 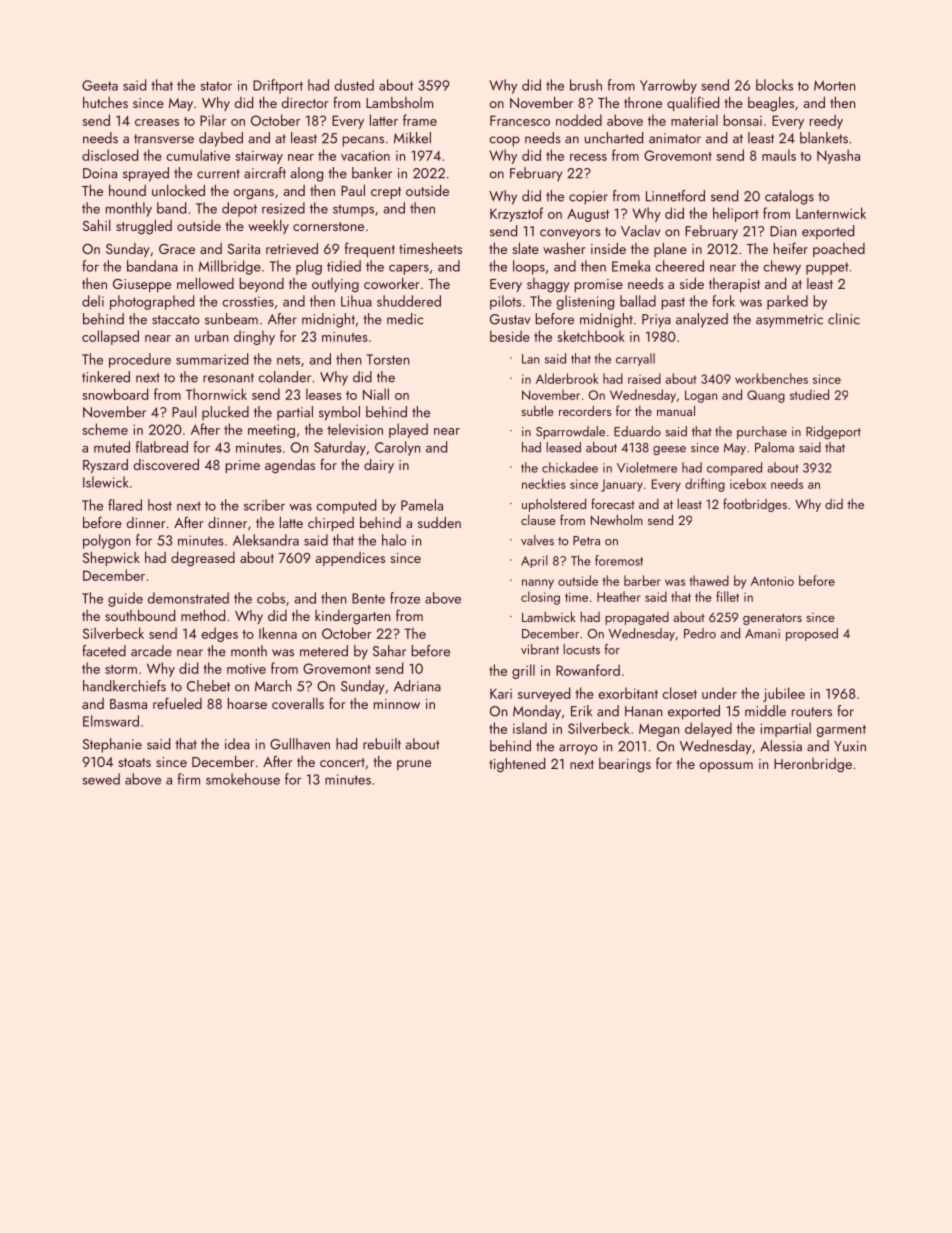 What do you see at coordinates (111, 721) in the document?
I see `Elmsward` at bounding box center [111, 721].
